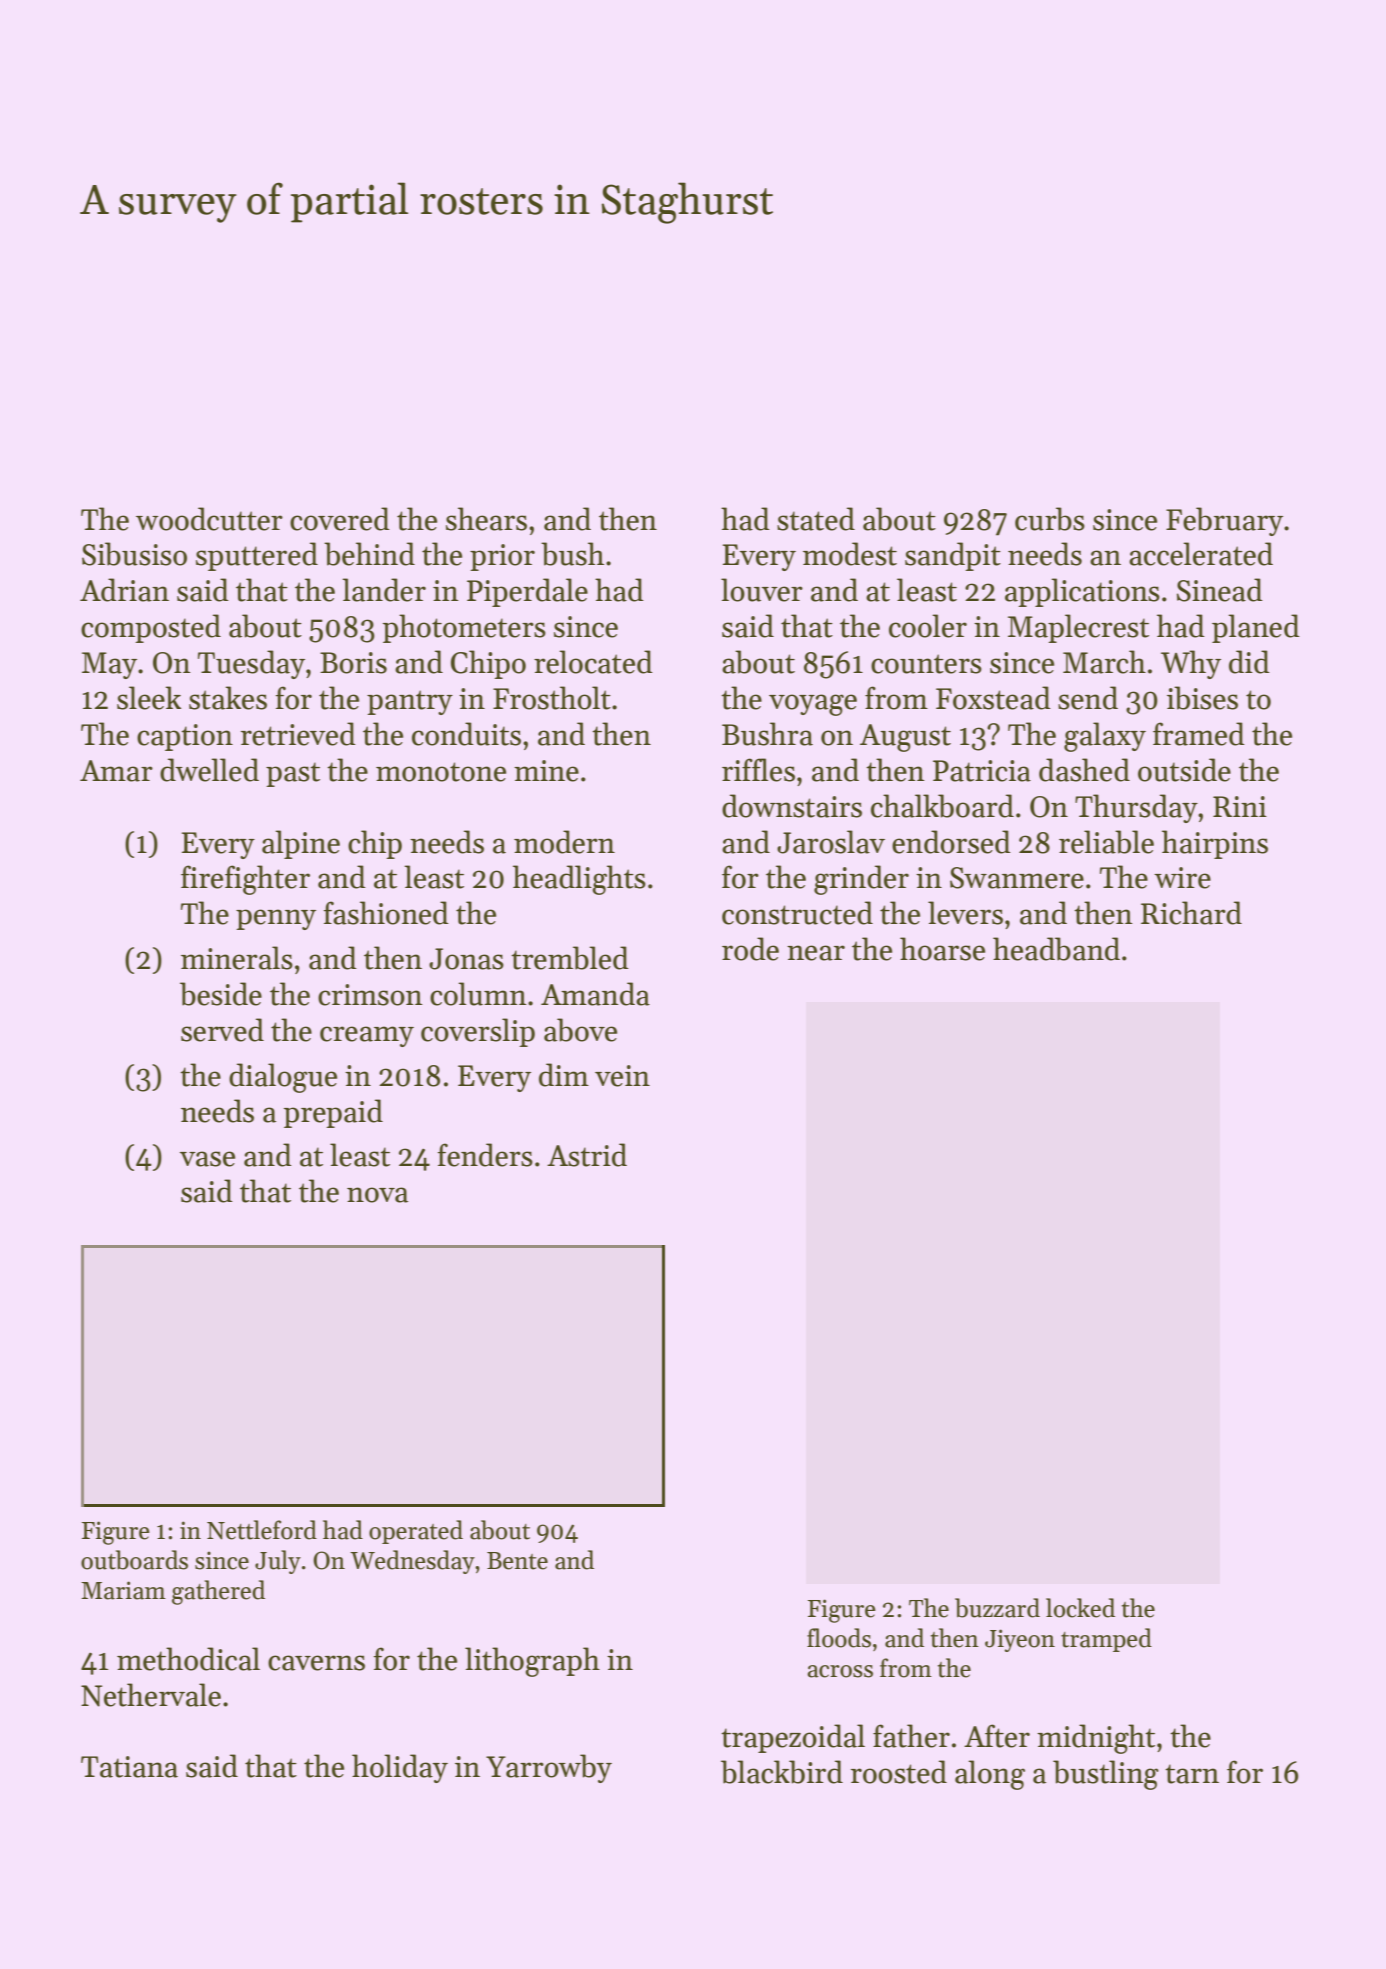  I want to click on headband, so click(1056, 949).
